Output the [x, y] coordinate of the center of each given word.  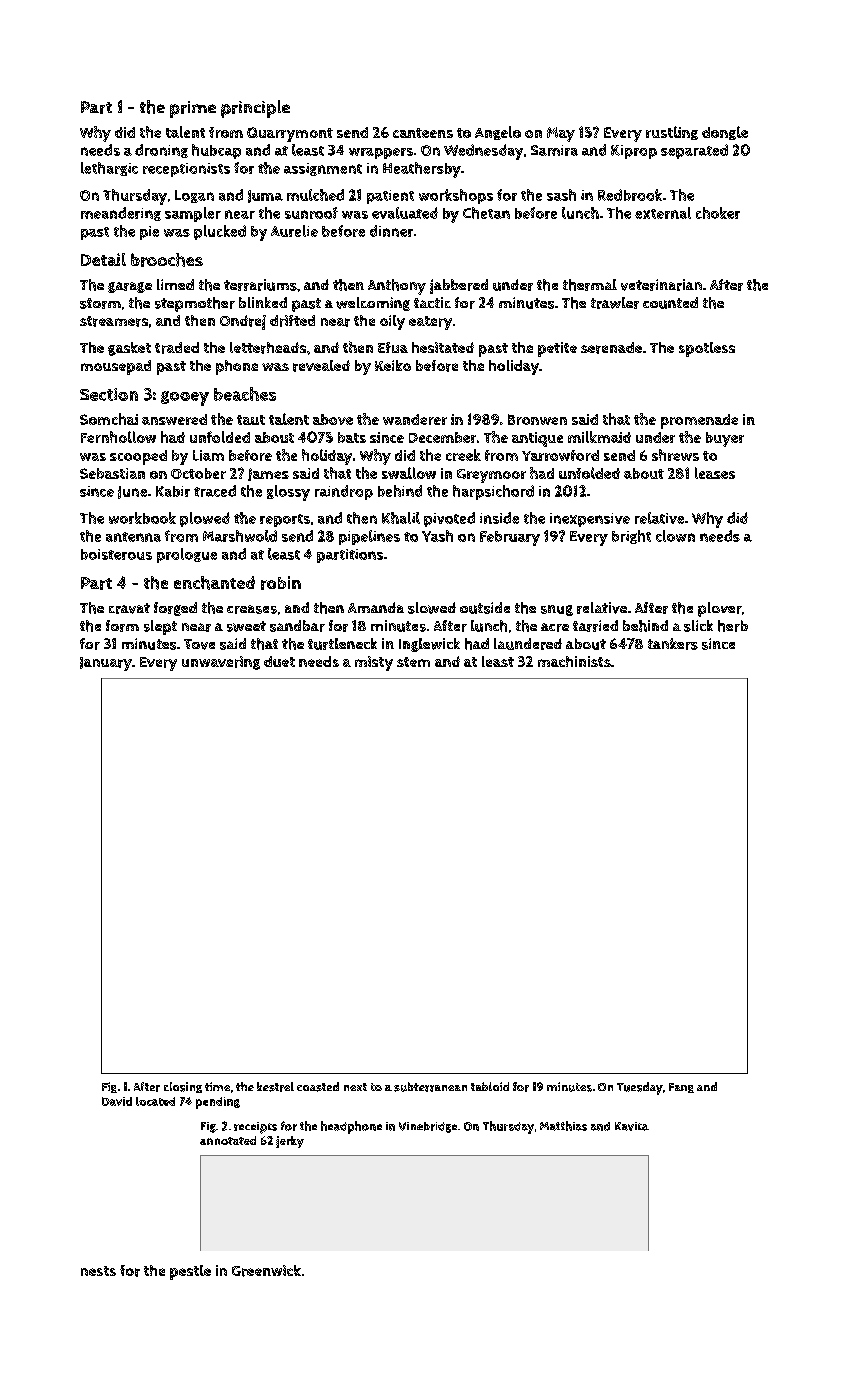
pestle [190, 1272]
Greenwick [266, 1271]
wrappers [381, 153]
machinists [574, 661]
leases [715, 473]
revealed [321, 366]
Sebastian [112, 473]
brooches [167, 260]
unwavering [221, 663]
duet [279, 661]
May [561, 134]
